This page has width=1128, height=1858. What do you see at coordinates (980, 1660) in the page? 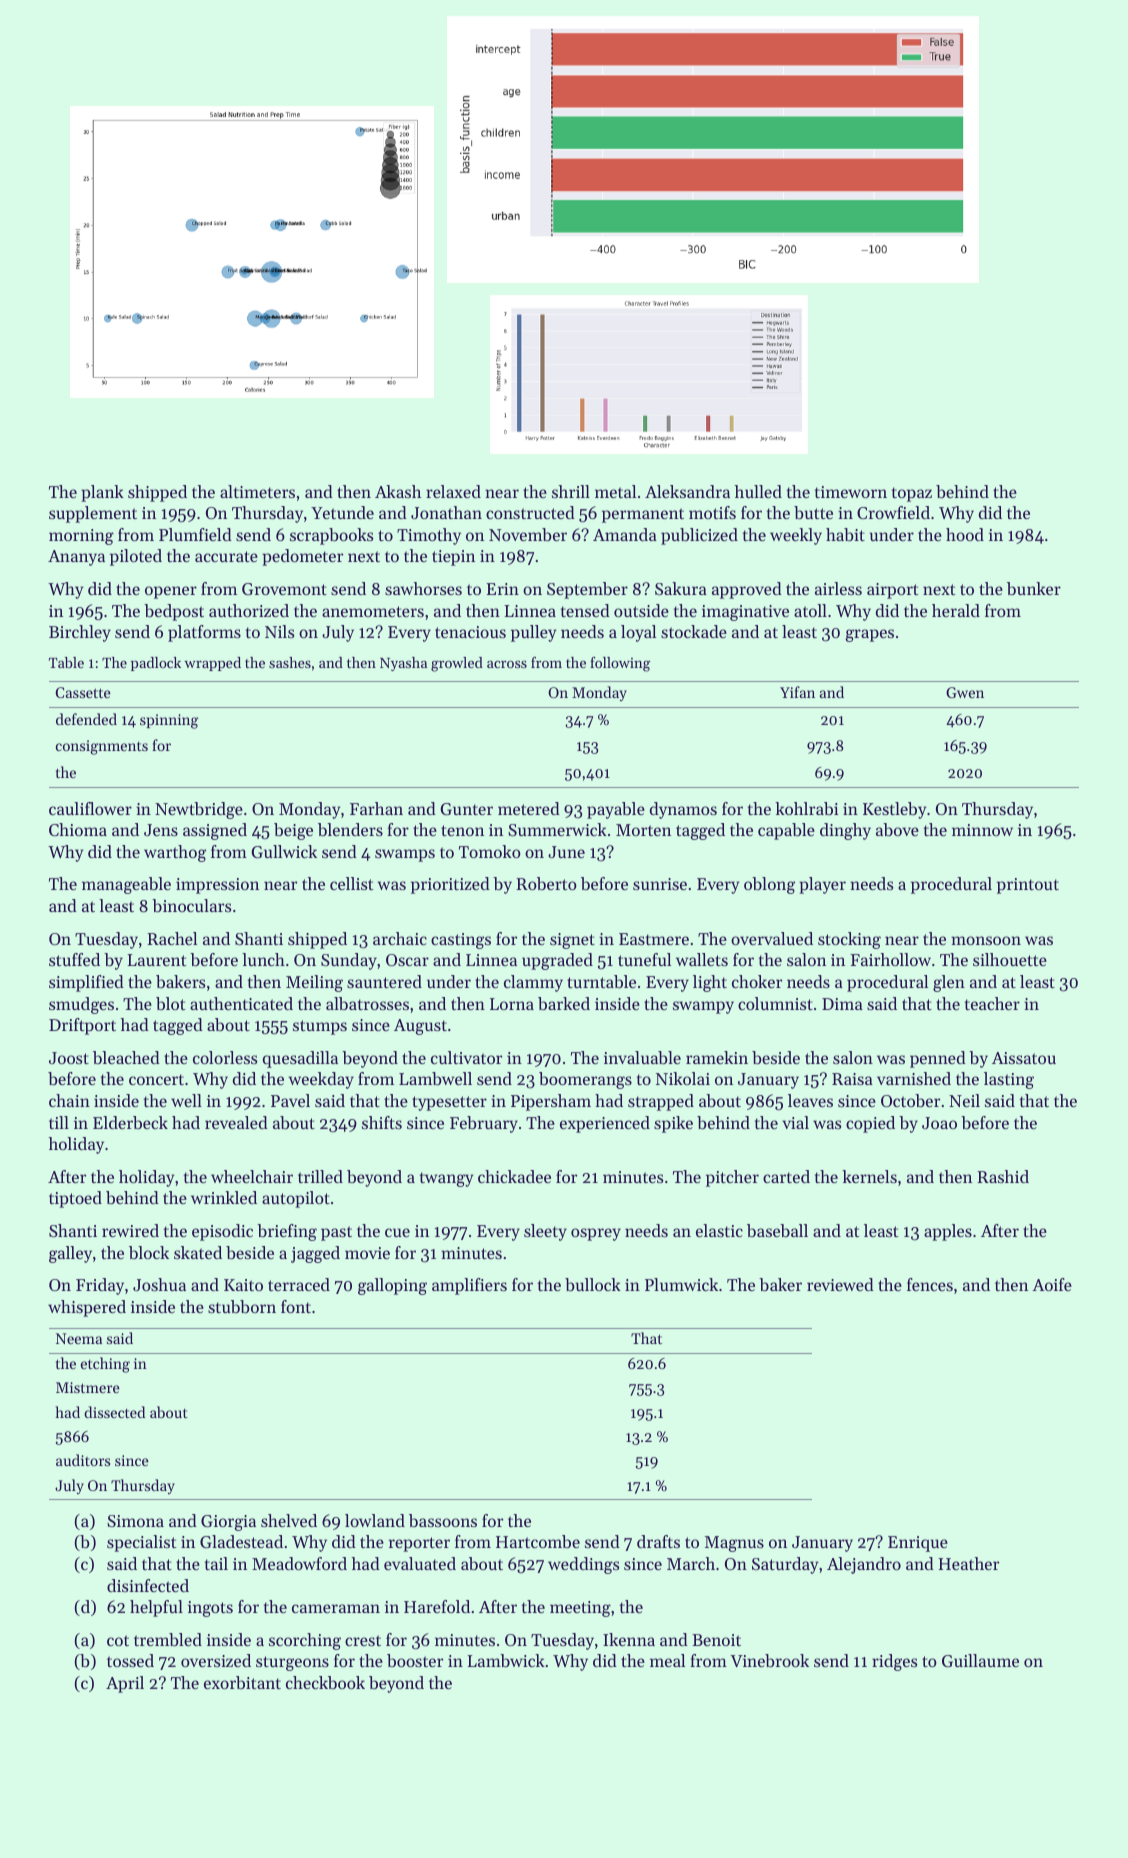
I see `Guillaume` at bounding box center [980, 1660].
